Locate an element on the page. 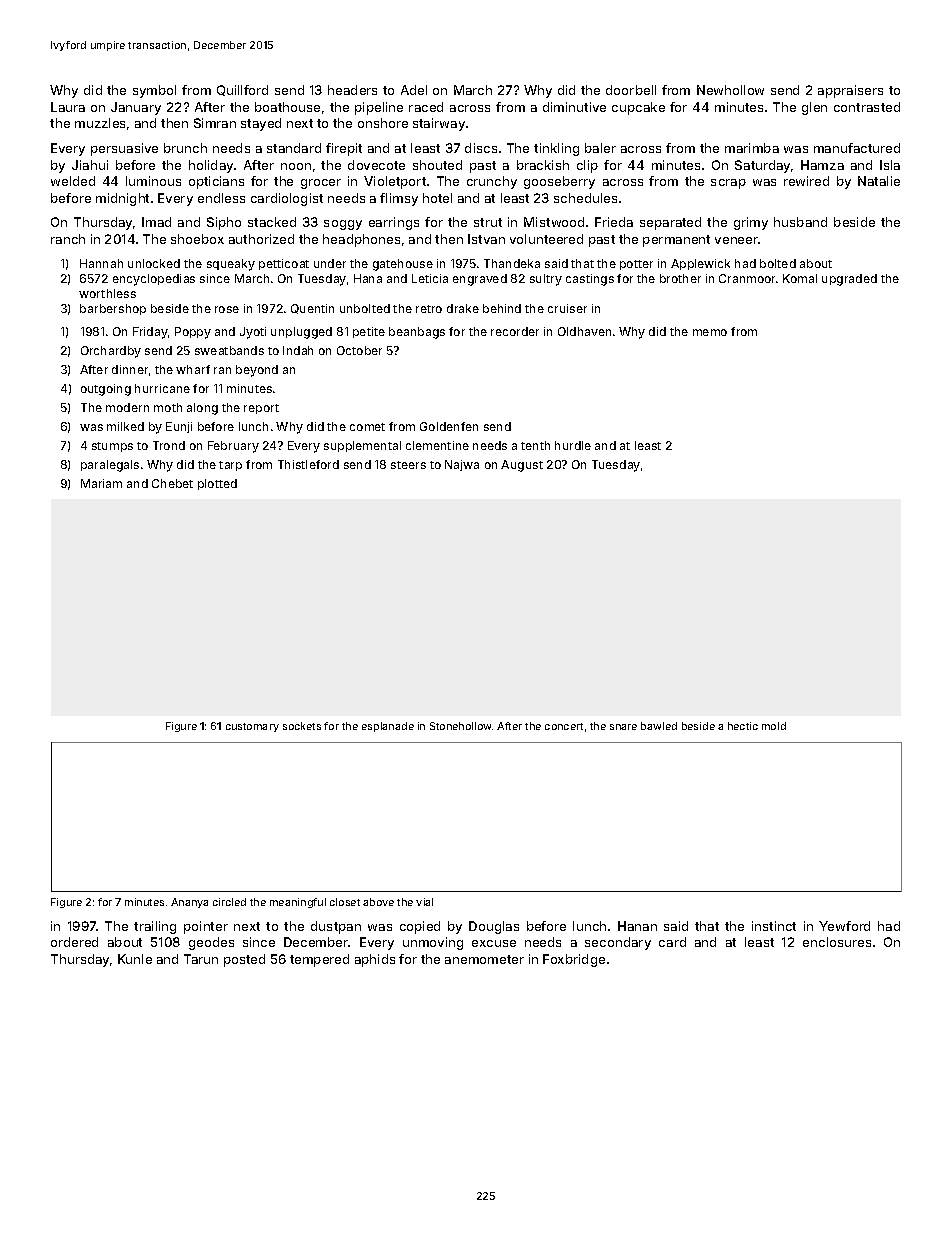  mold is located at coordinates (774, 726).
